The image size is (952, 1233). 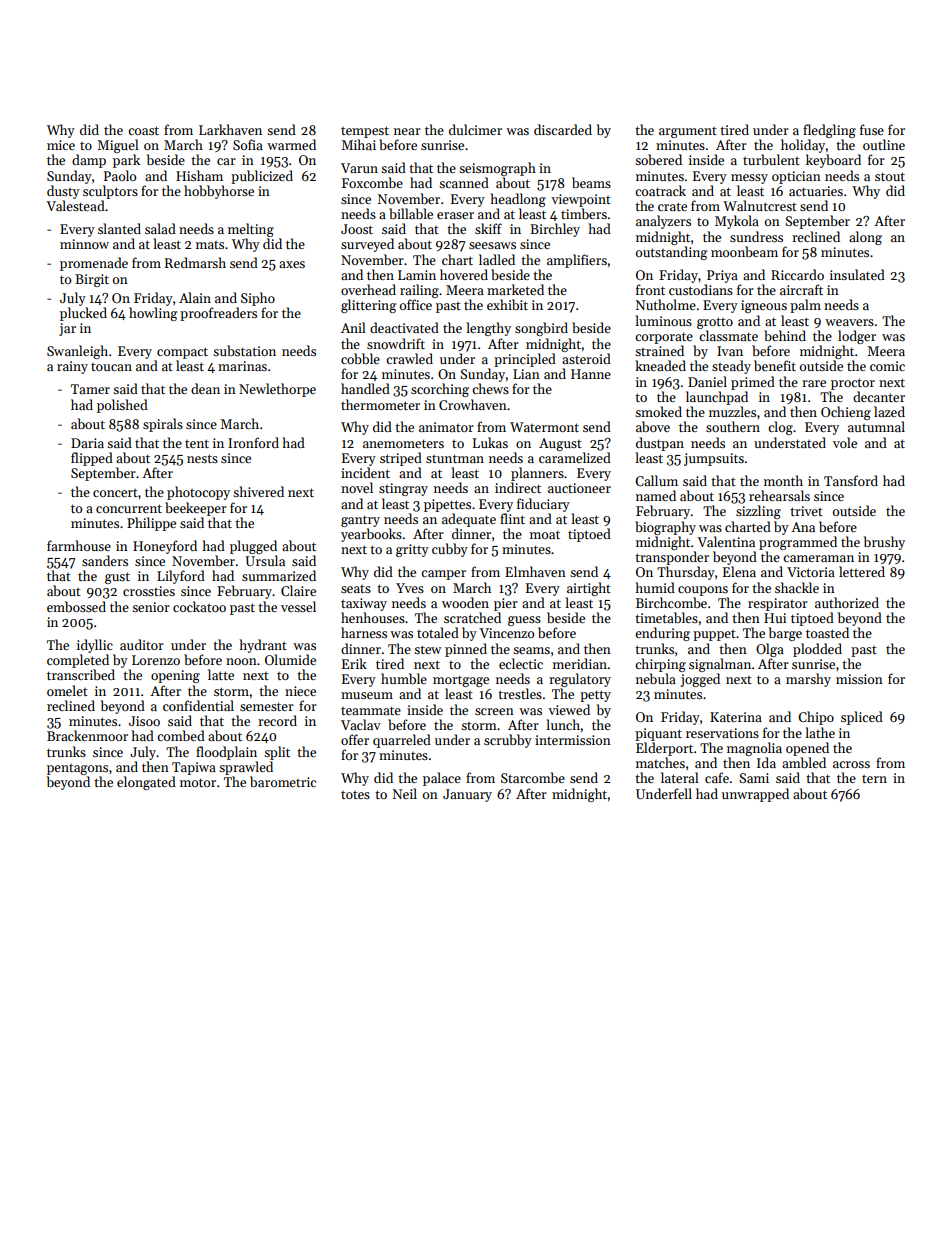 I want to click on barometric, so click(x=283, y=781).
